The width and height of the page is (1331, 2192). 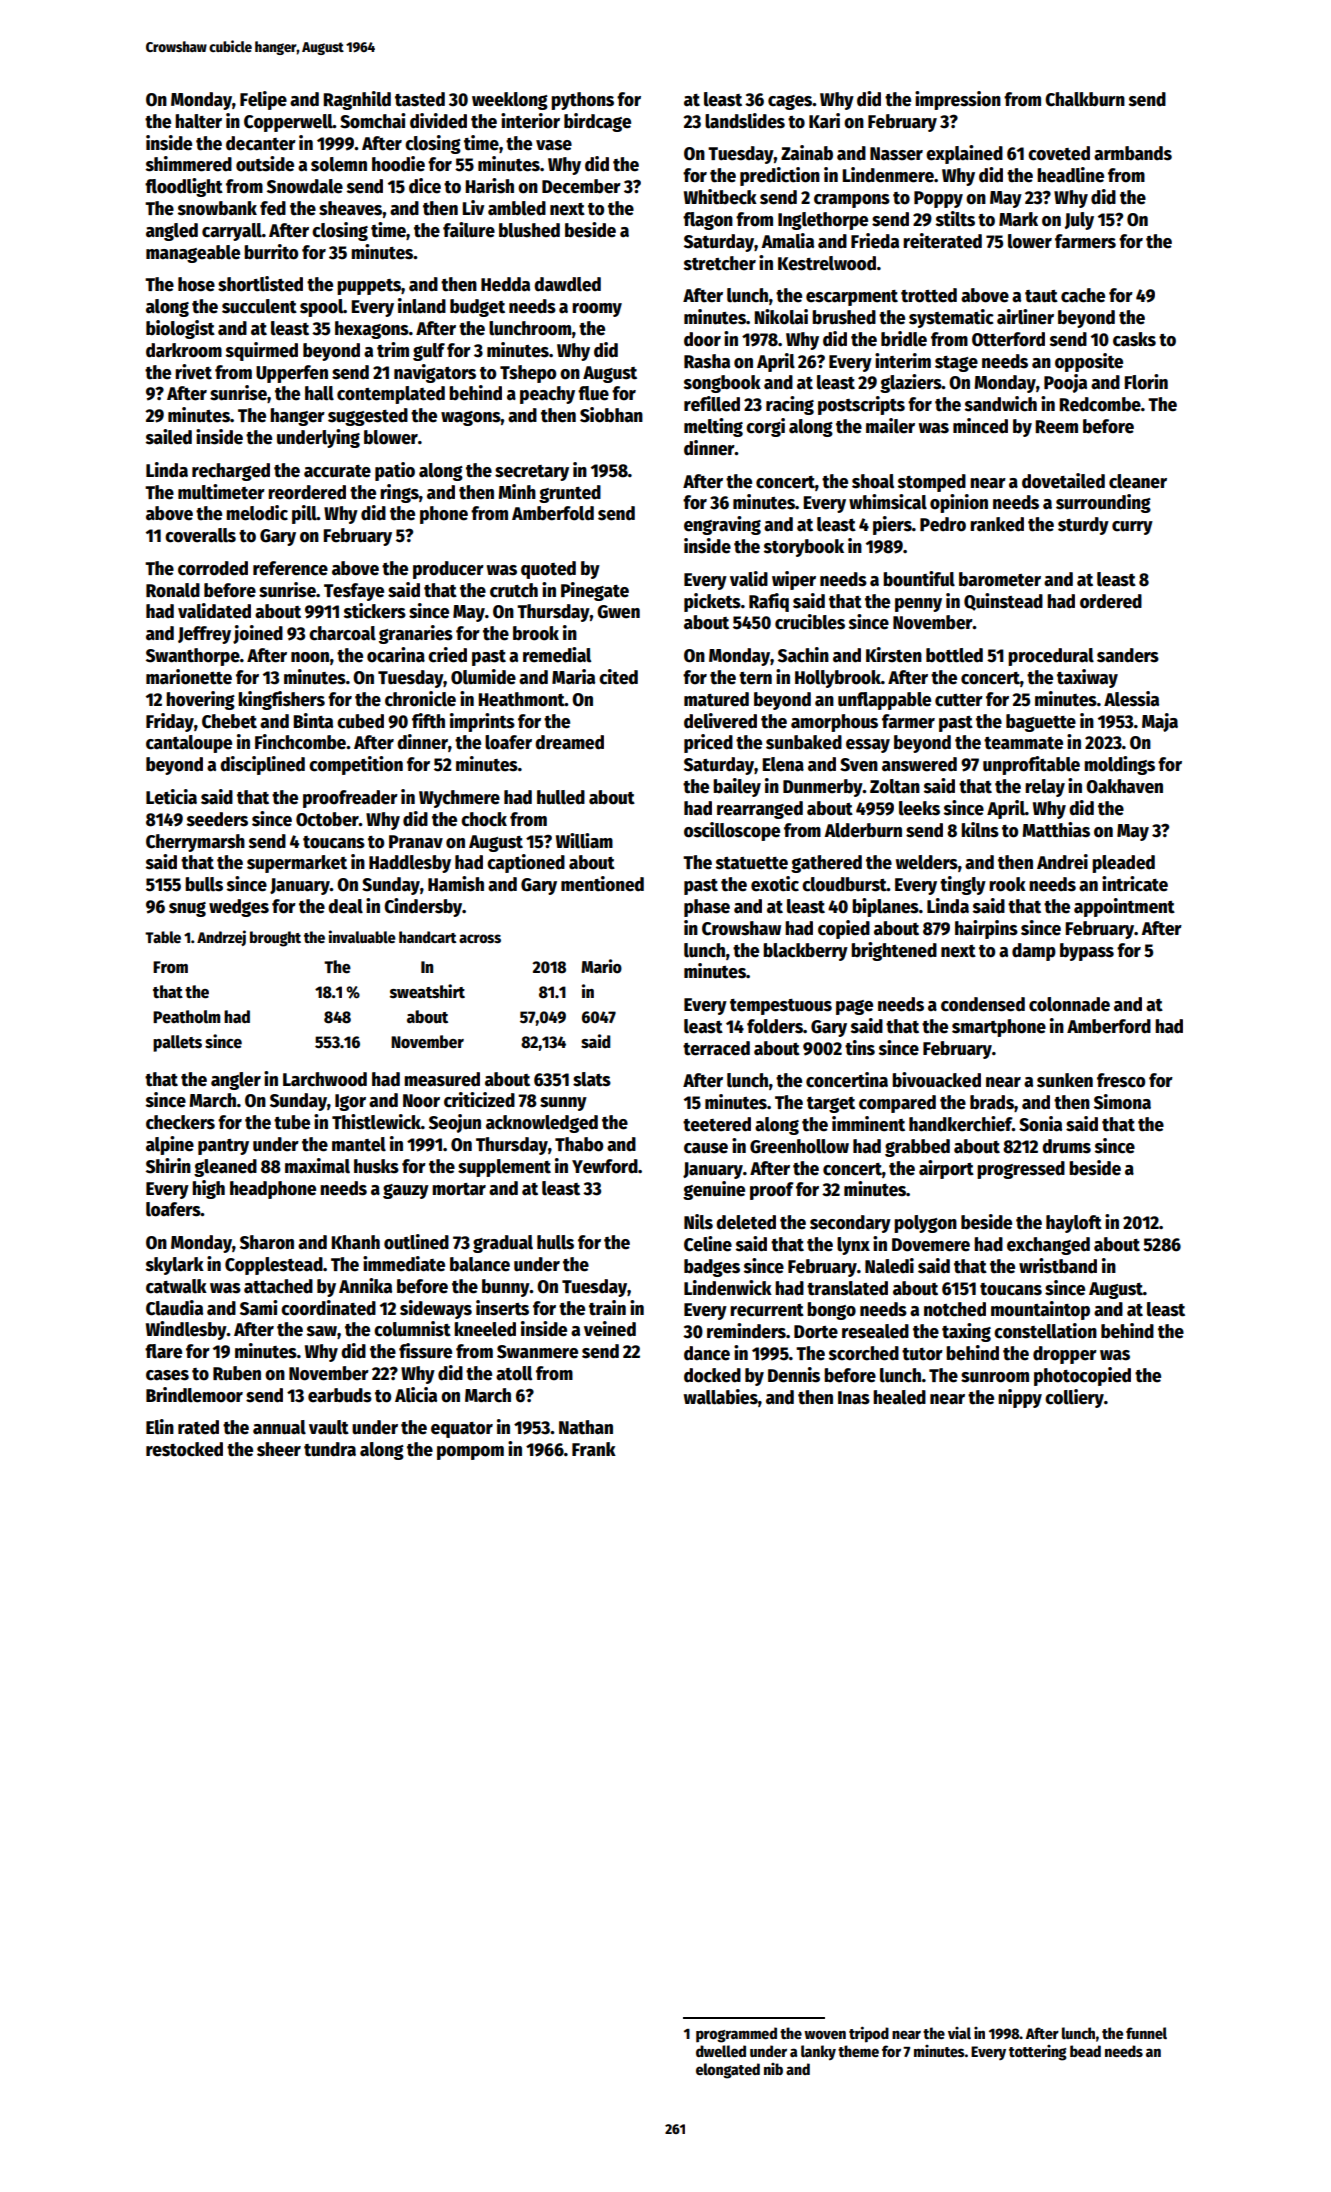 I want to click on Oakhaven, so click(x=1124, y=786).
